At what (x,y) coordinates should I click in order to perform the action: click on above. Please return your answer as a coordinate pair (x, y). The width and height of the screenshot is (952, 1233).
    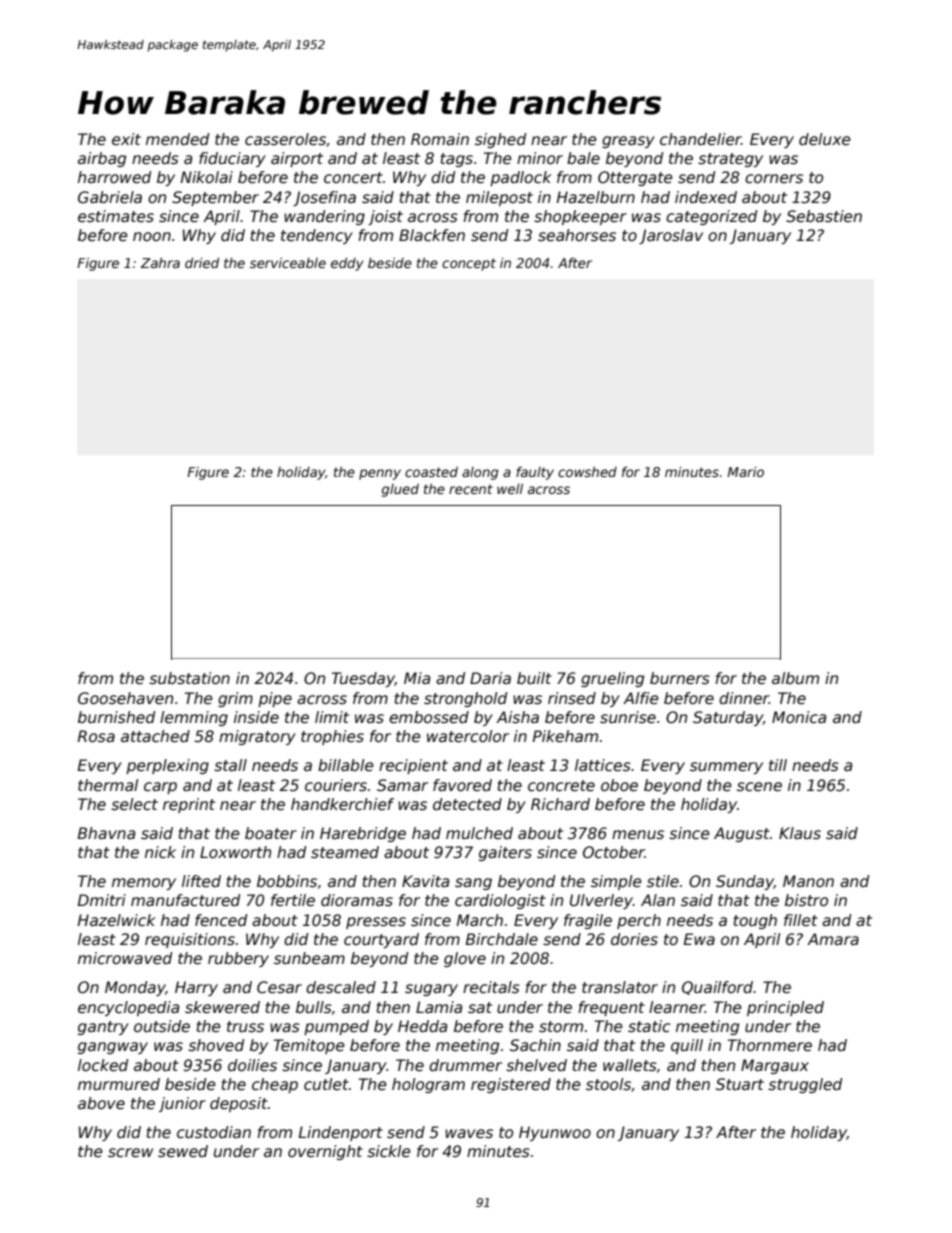
    Looking at the image, I should click on (101, 1103).
